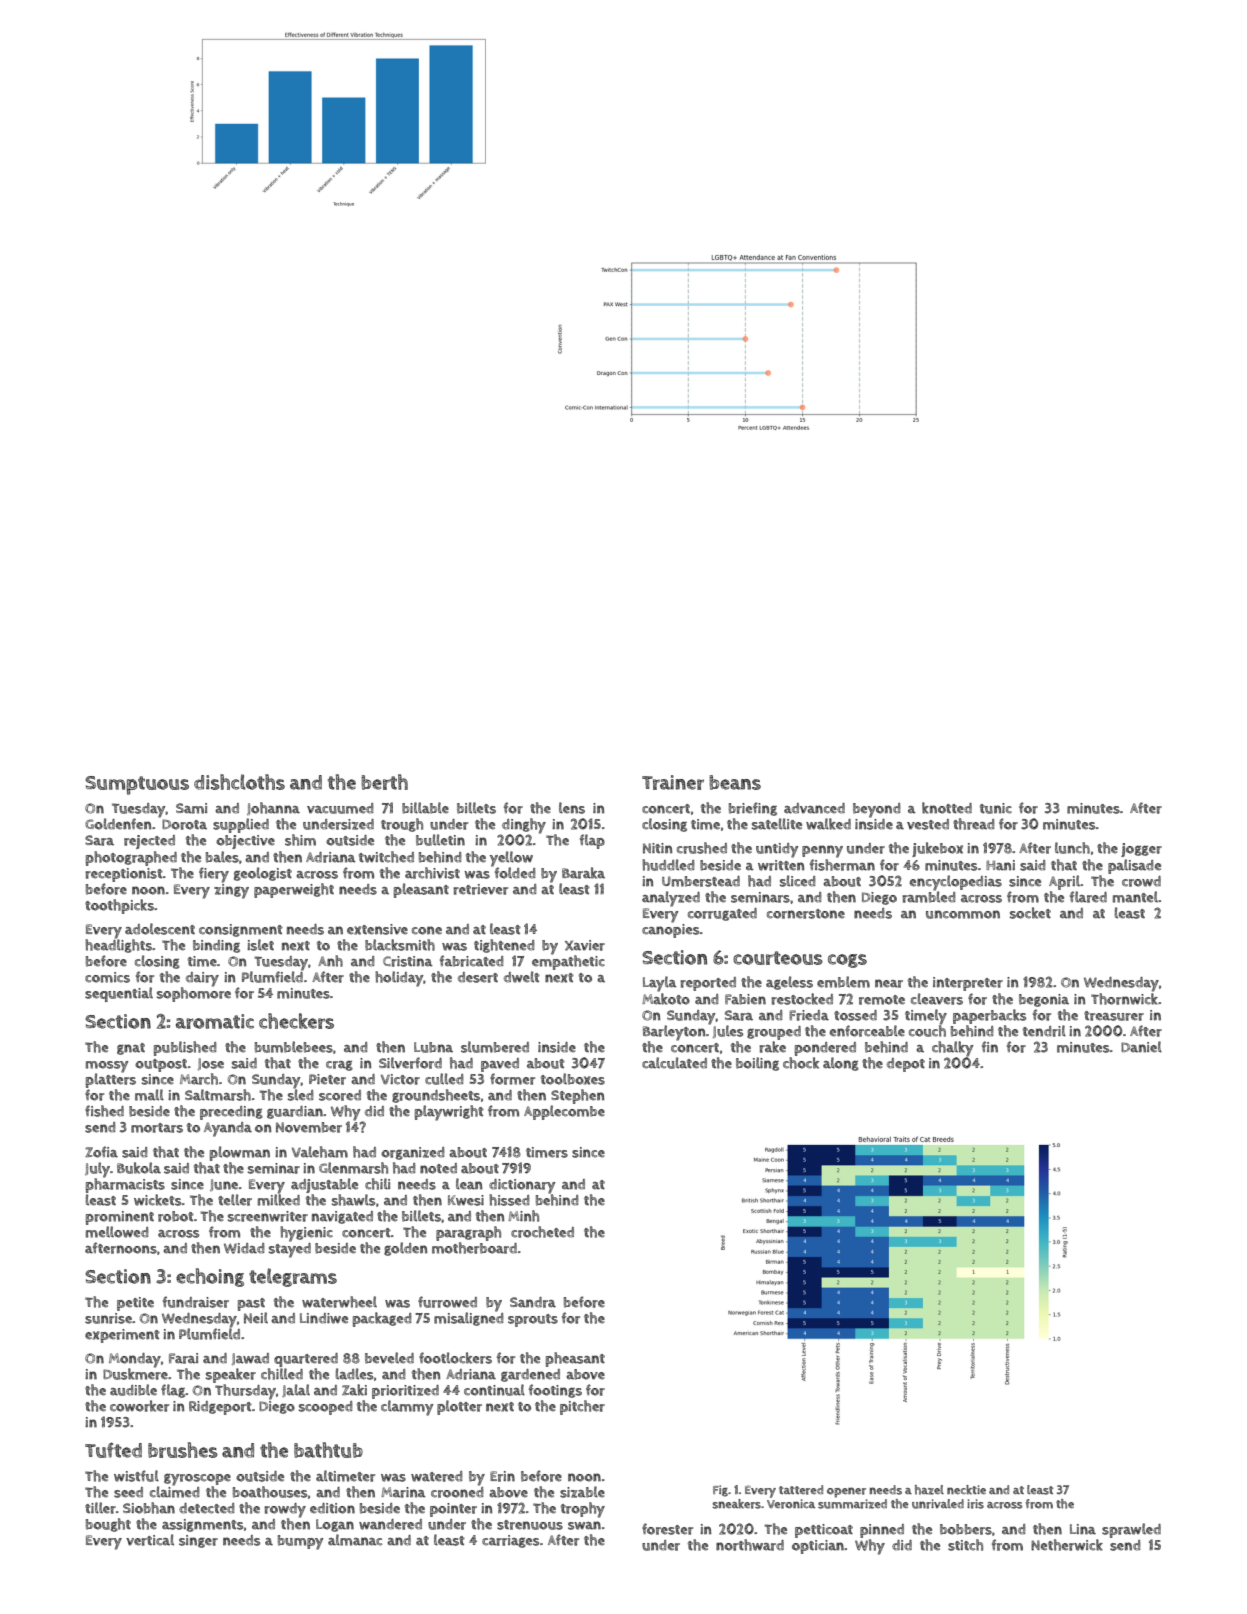  Describe the element at coordinates (108, 1525) in the screenshot. I see `bought` at that location.
